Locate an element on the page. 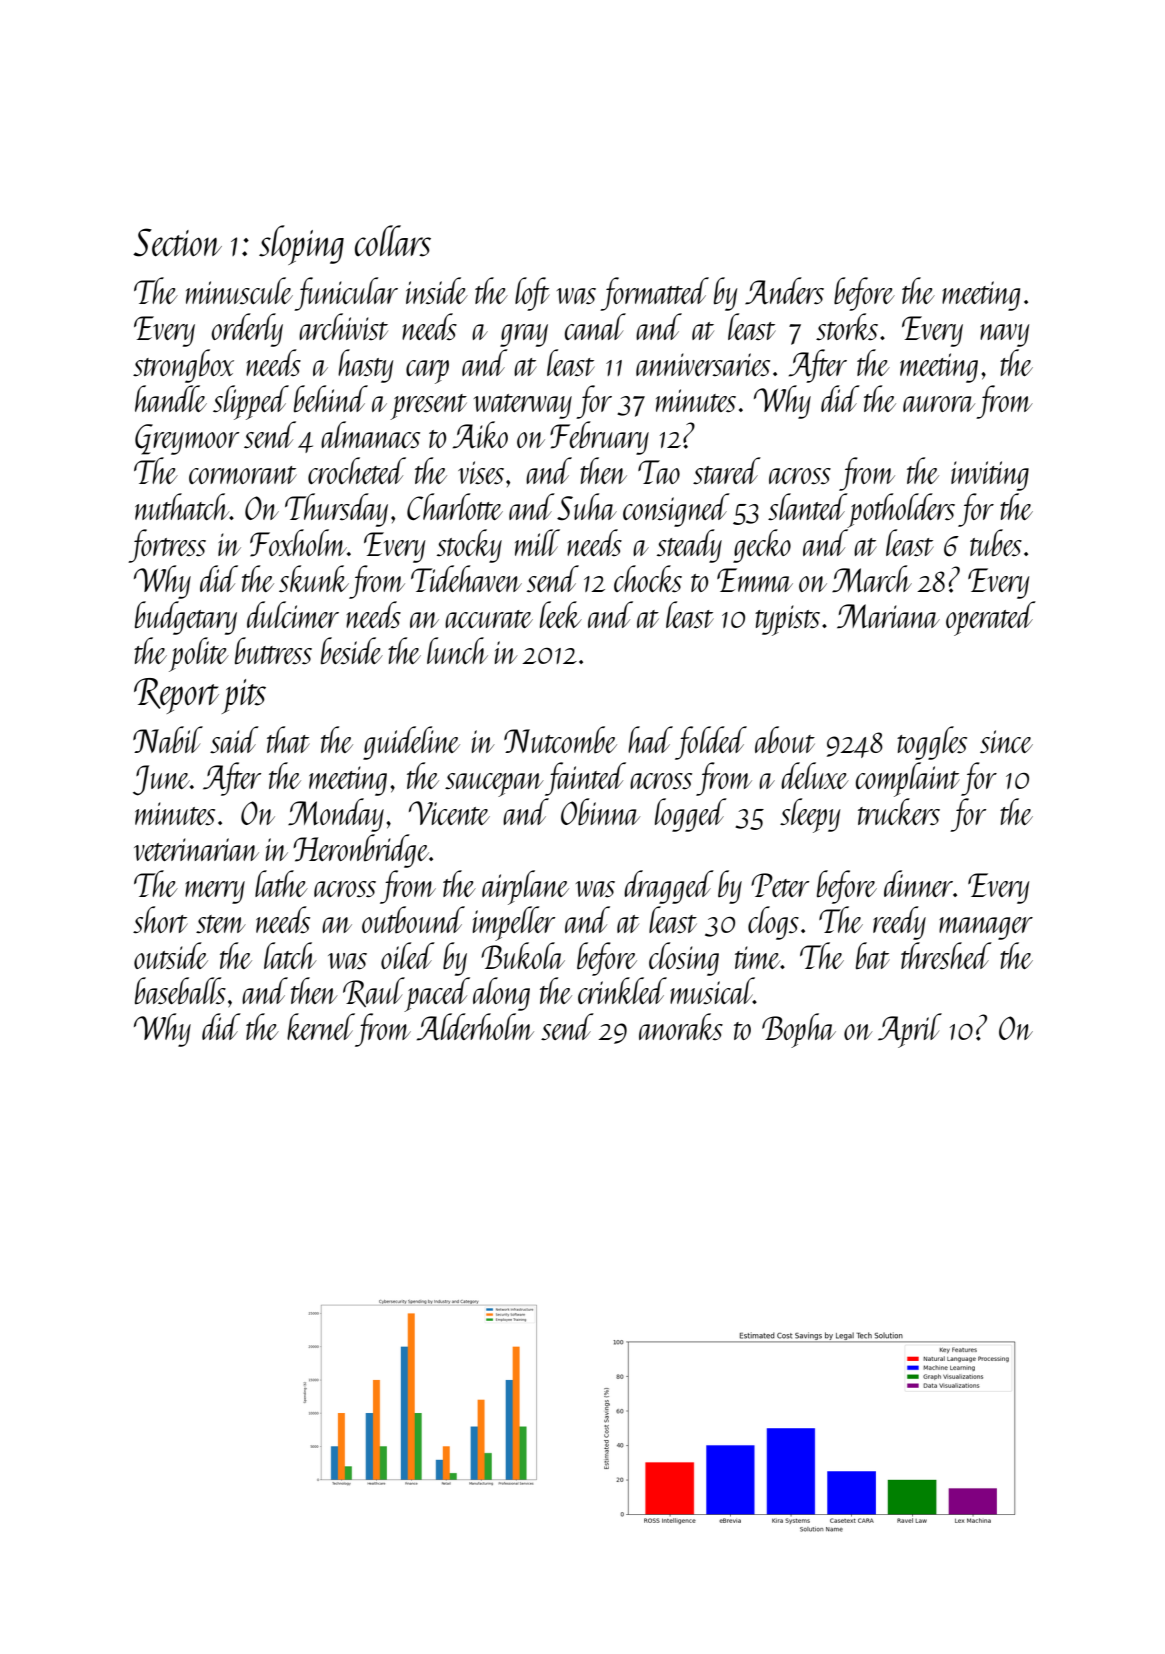 This page has height=1654, width=1165. waterway is located at coordinates (523, 406).
